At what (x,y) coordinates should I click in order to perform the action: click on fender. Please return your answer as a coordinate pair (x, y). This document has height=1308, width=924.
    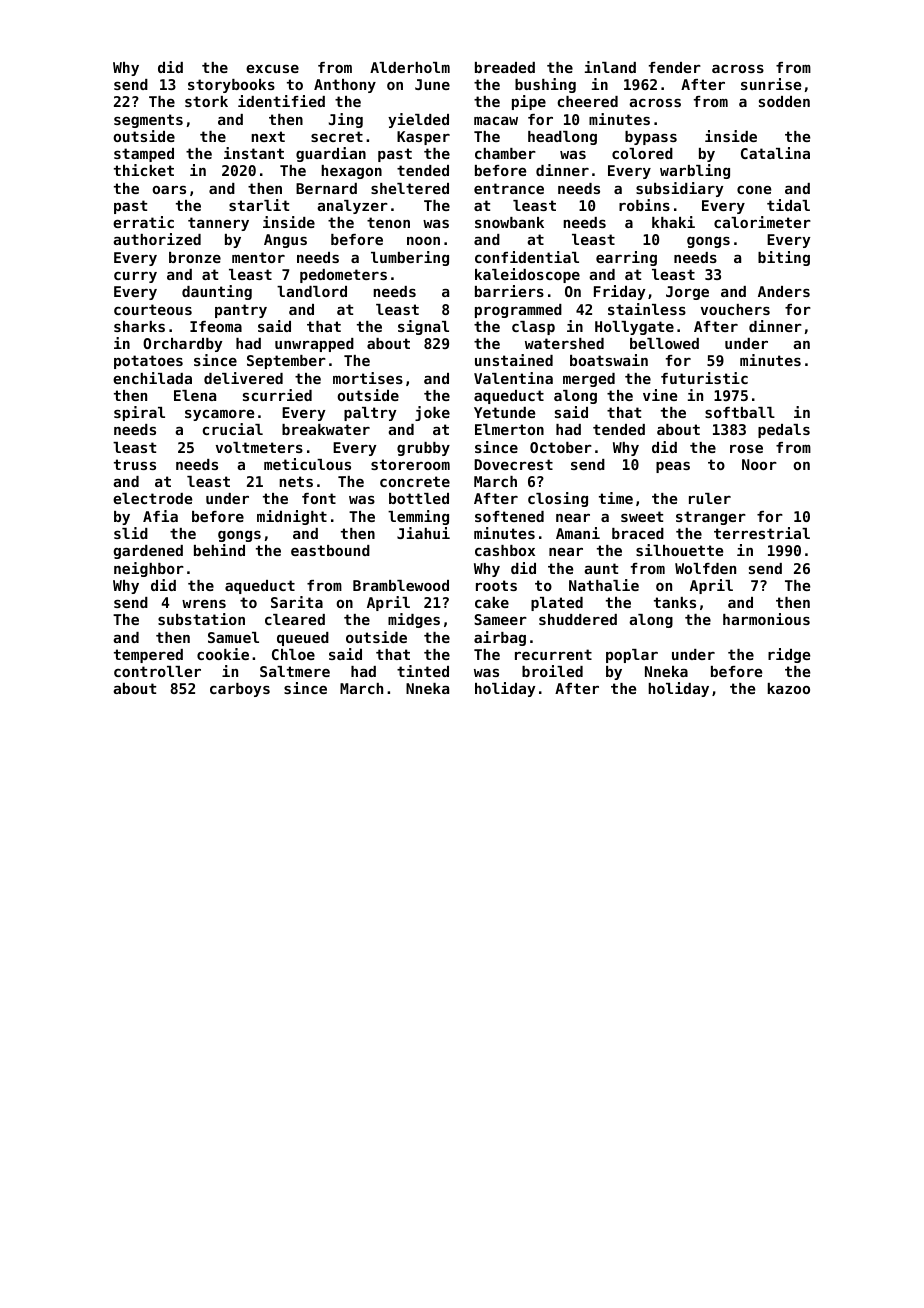
    Looking at the image, I should click on (675, 67).
